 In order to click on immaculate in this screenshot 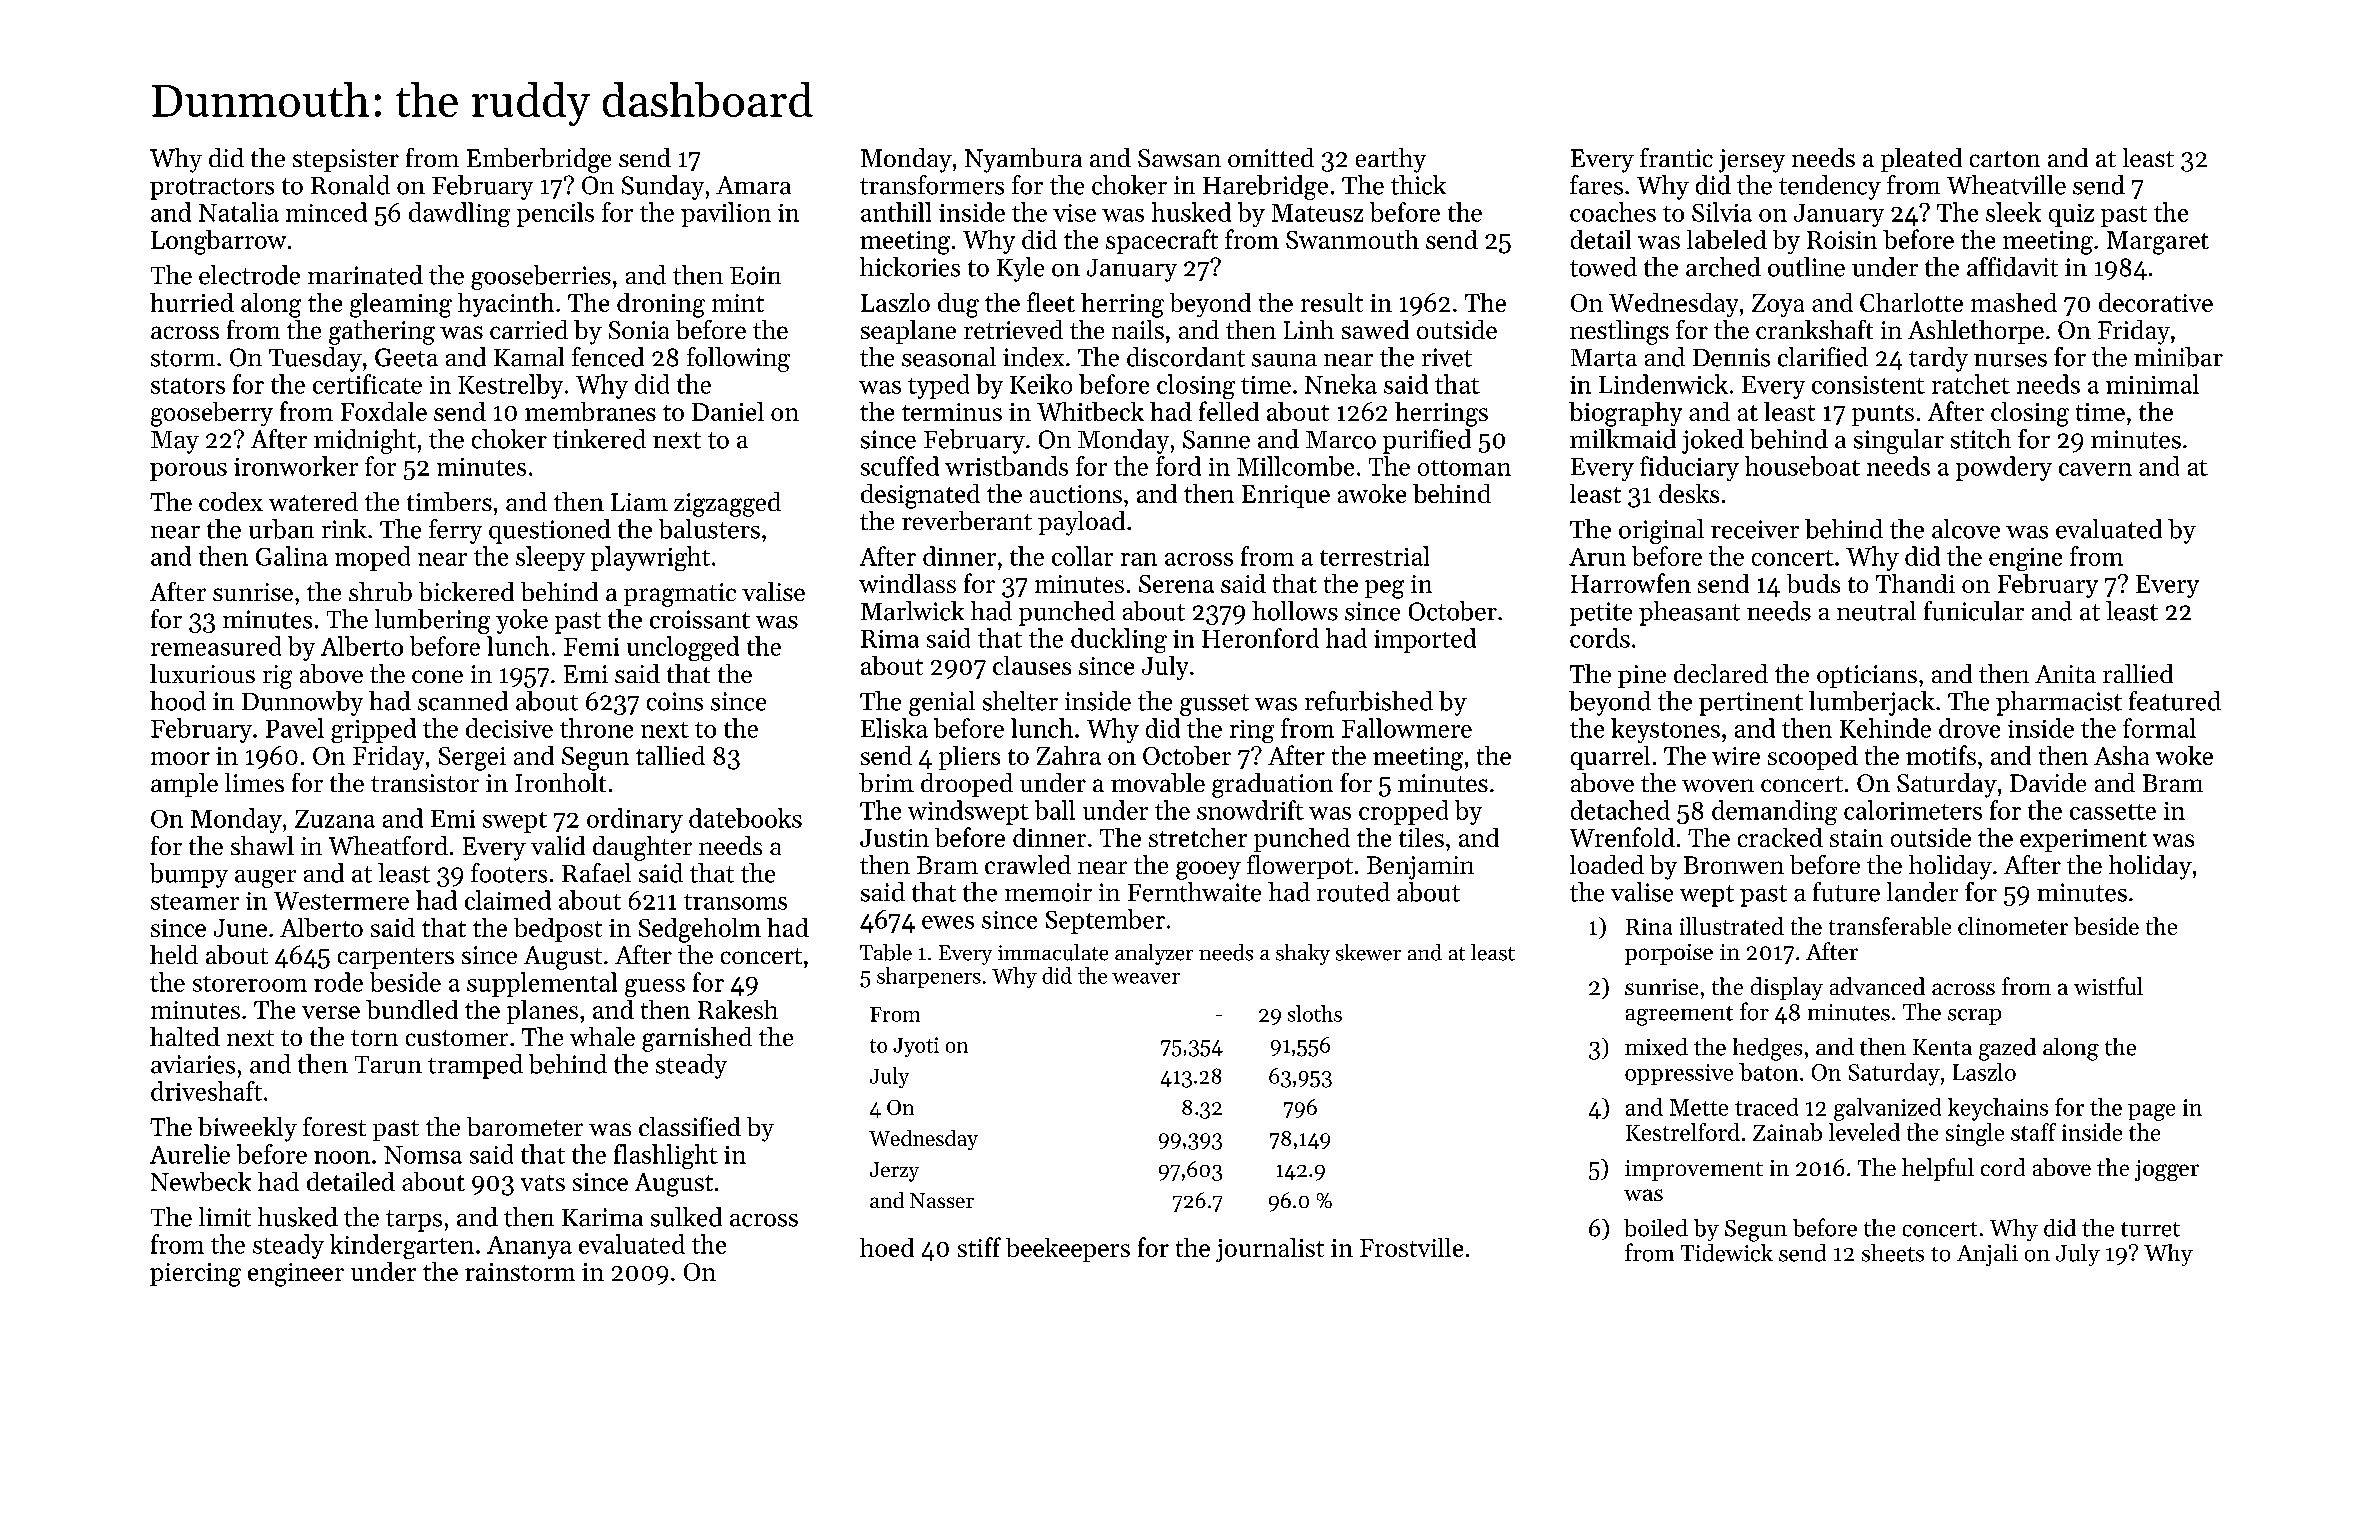, I will do `click(1053, 952)`.
